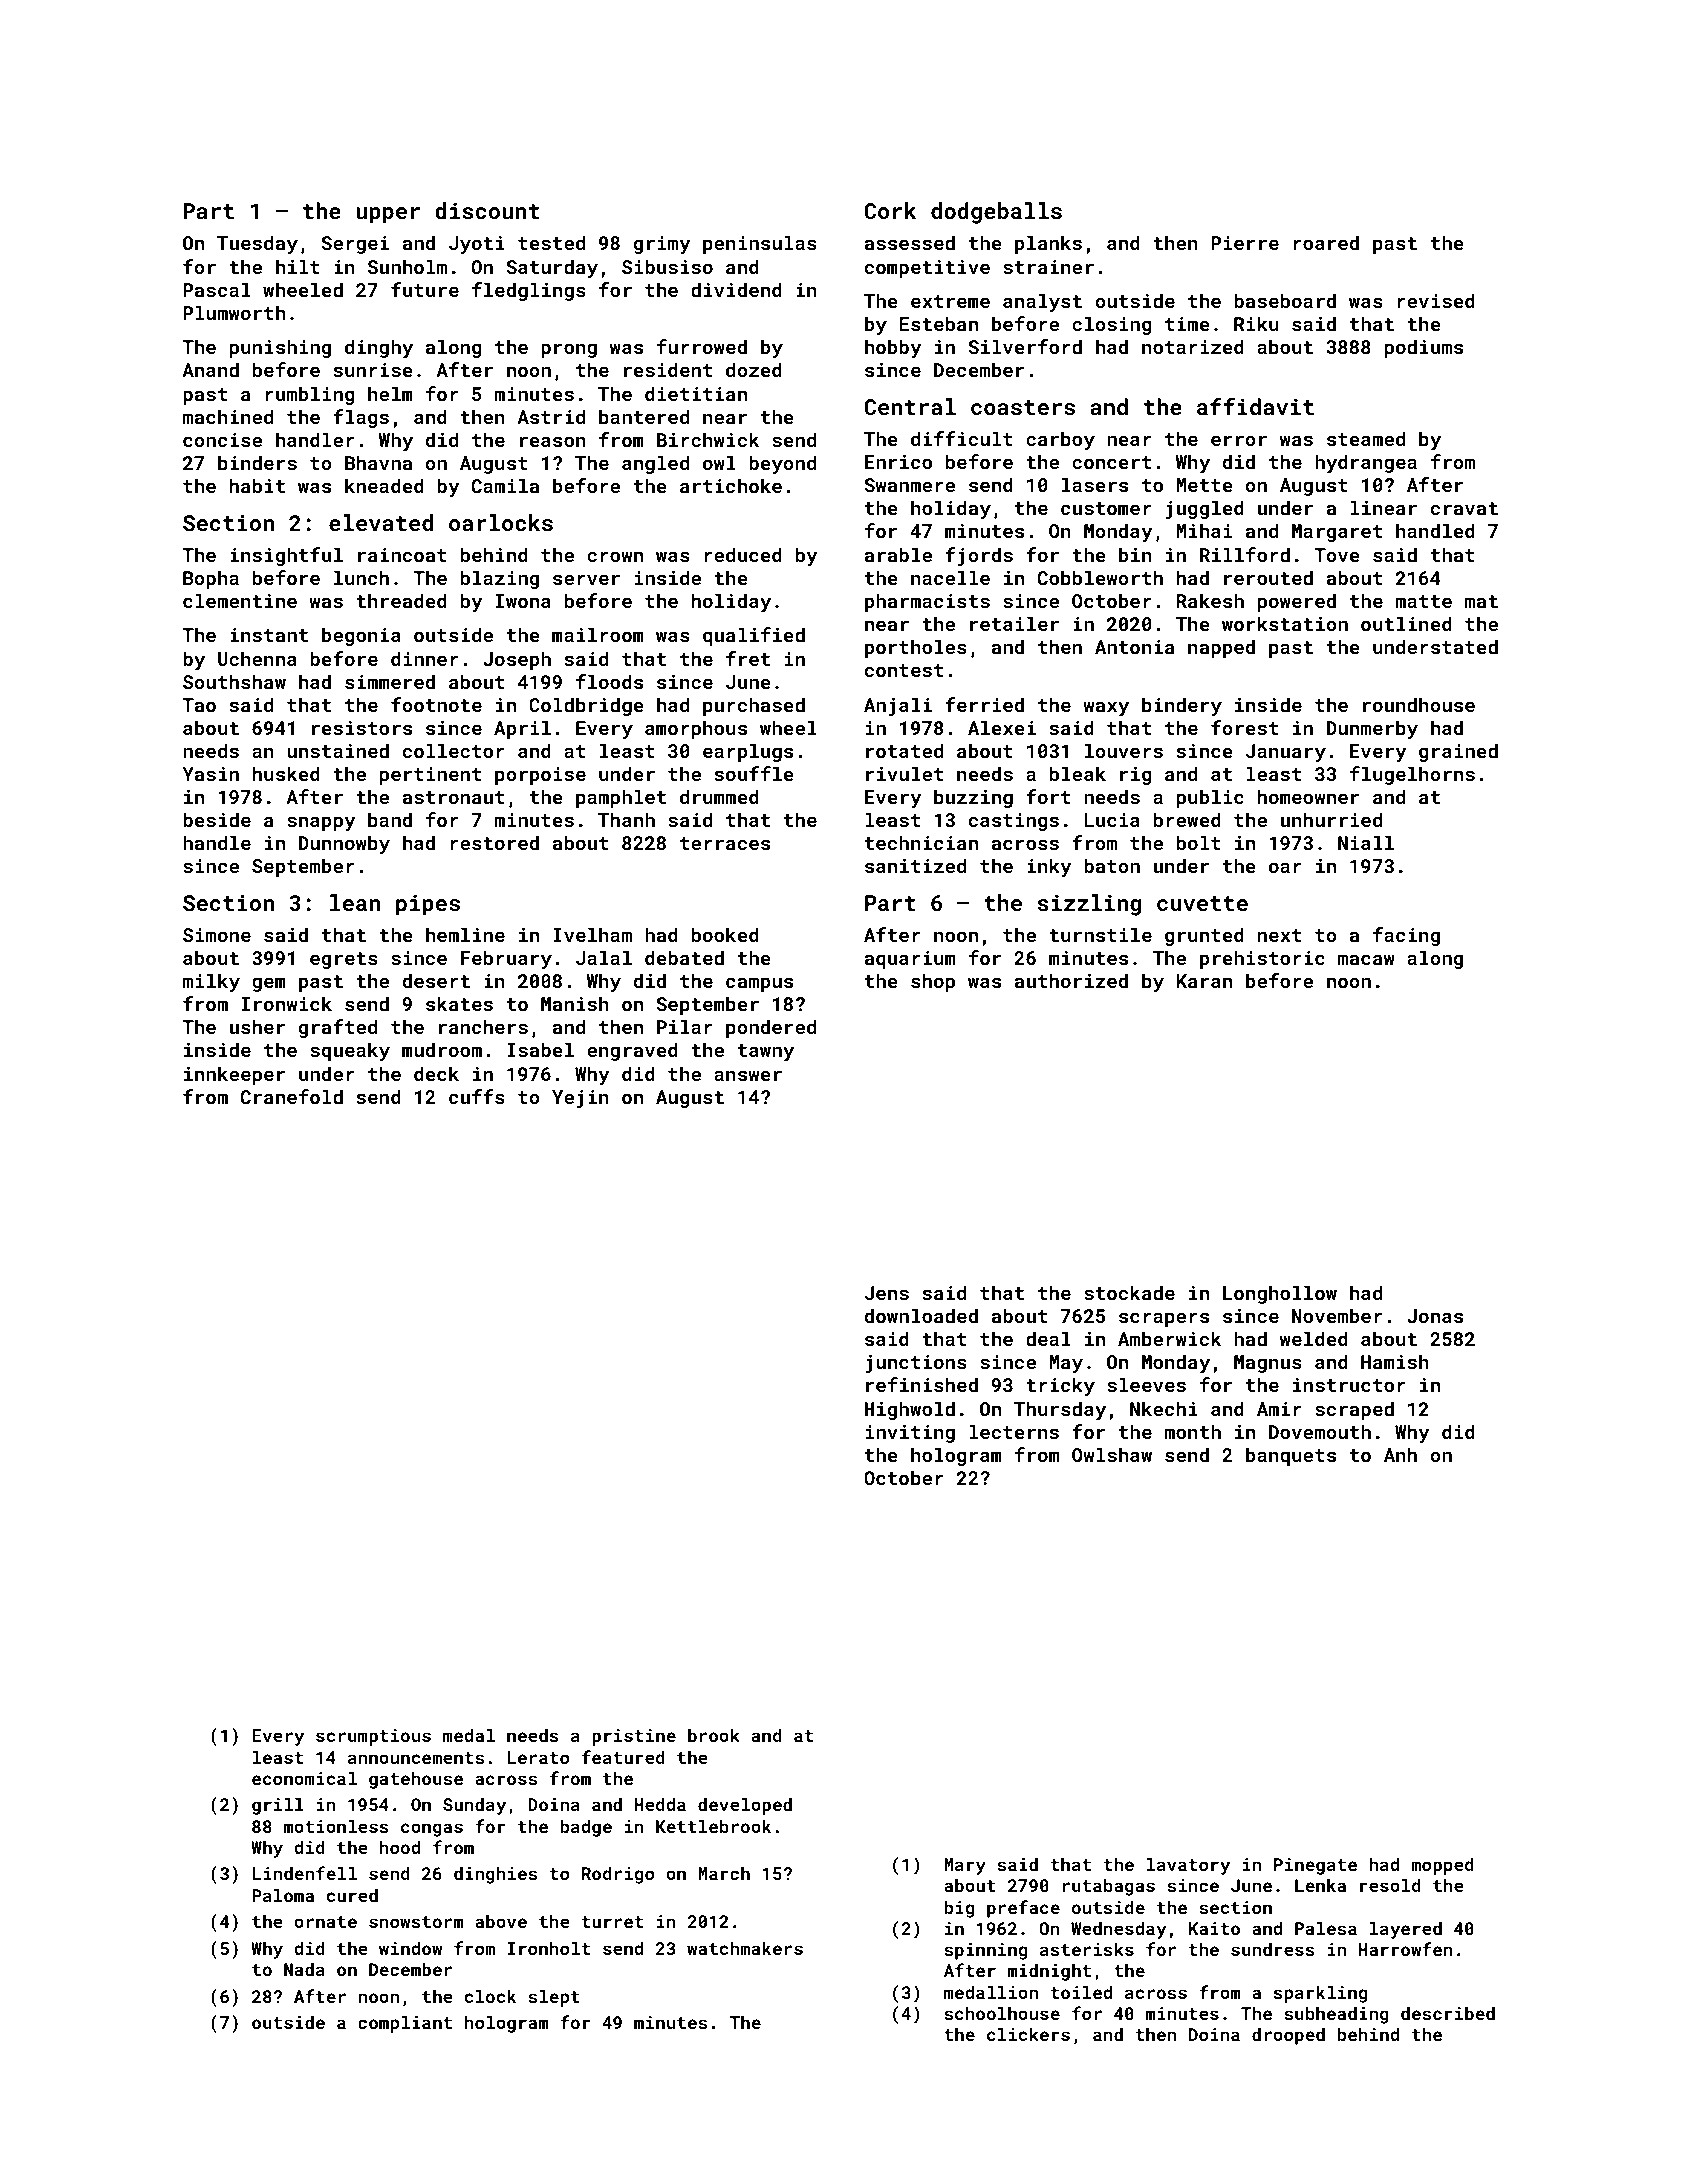 This page has width=1683, height=2178. I want to click on oarlocks, so click(501, 522).
